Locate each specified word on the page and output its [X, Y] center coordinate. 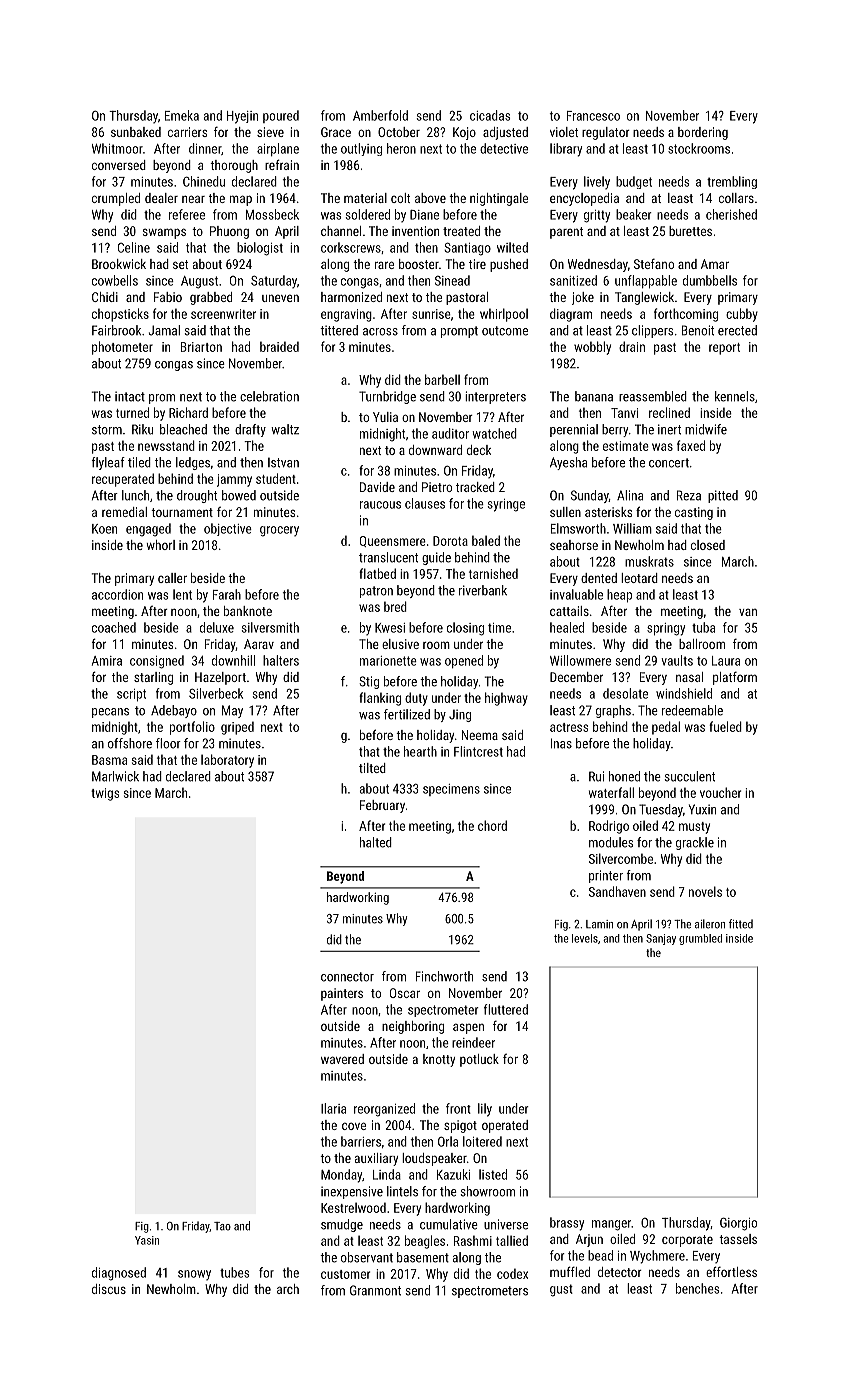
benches [697, 1288]
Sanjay [661, 939]
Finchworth [444, 976]
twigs [105, 794]
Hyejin [242, 117]
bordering [703, 133]
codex [512, 1273]
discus [109, 1289]
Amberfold [380, 115]
